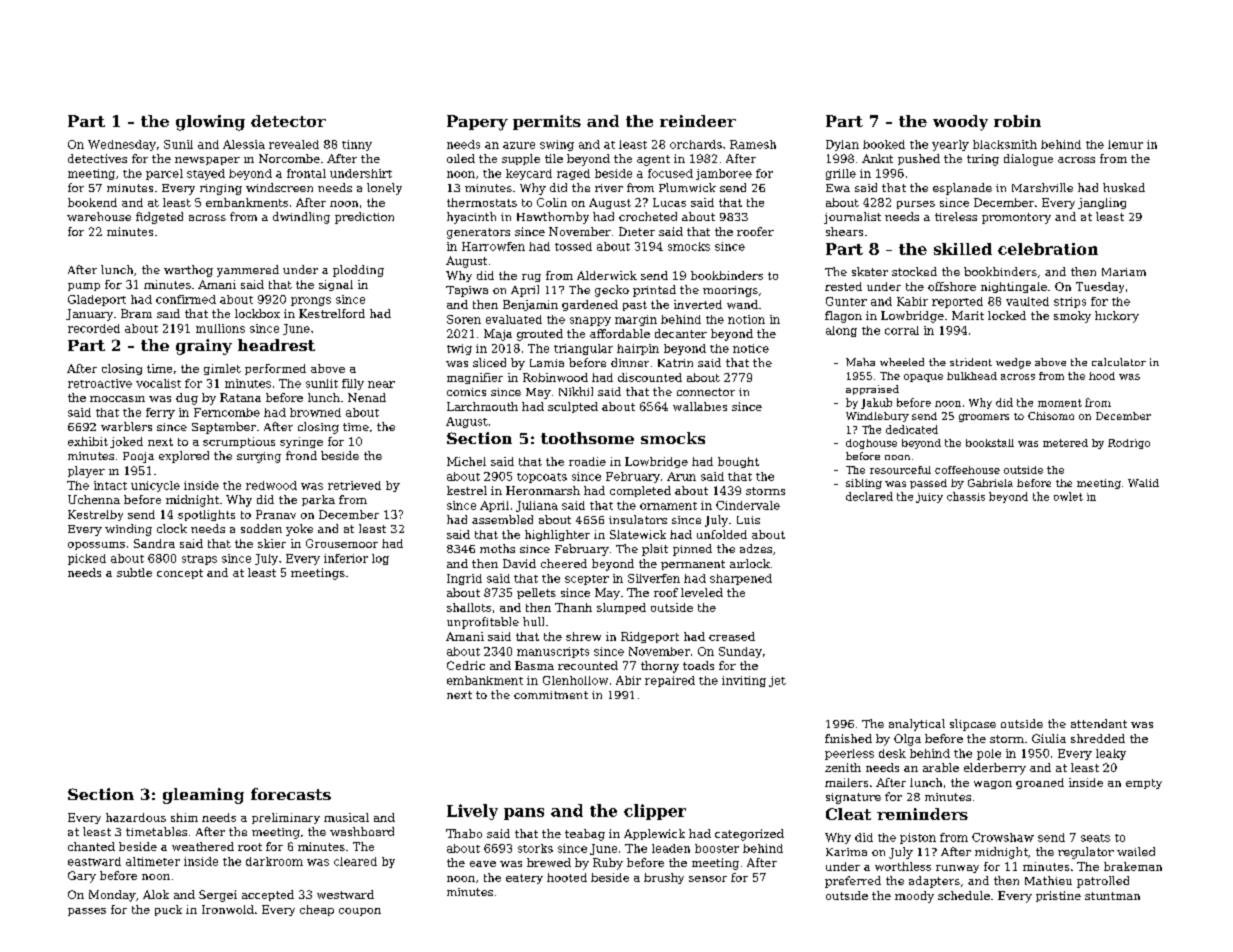 The height and width of the page is (952, 1233). I want to click on twig, so click(459, 349).
